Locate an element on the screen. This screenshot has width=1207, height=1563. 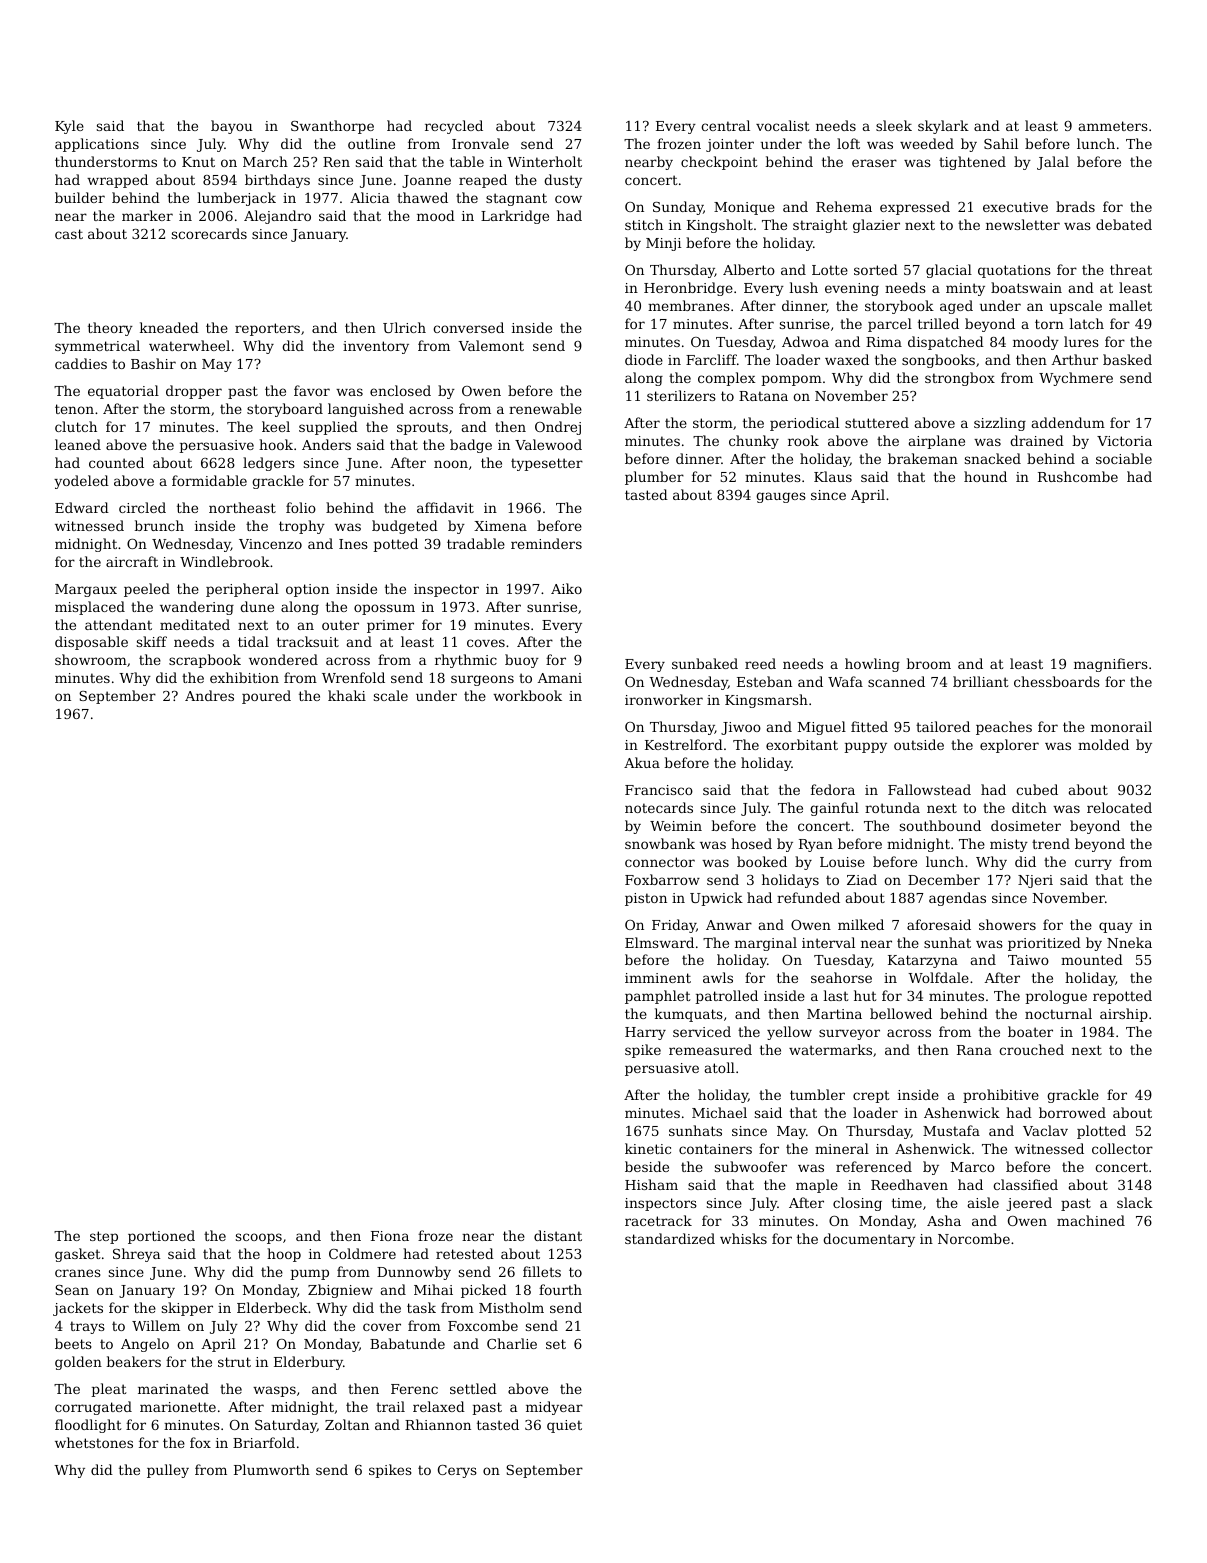
recycled is located at coordinates (454, 127).
